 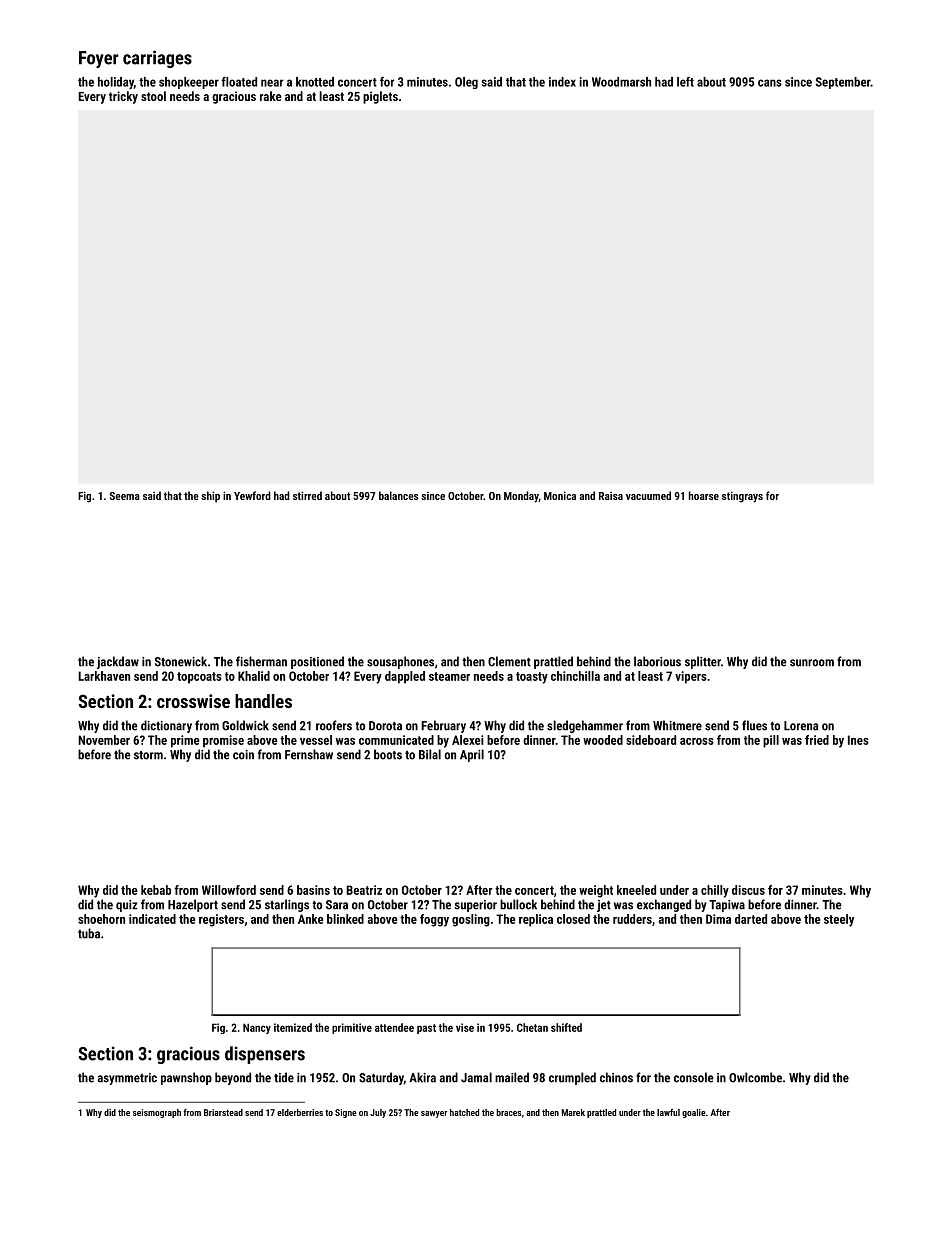 What do you see at coordinates (125, 496) in the screenshot?
I see `Seema` at bounding box center [125, 496].
